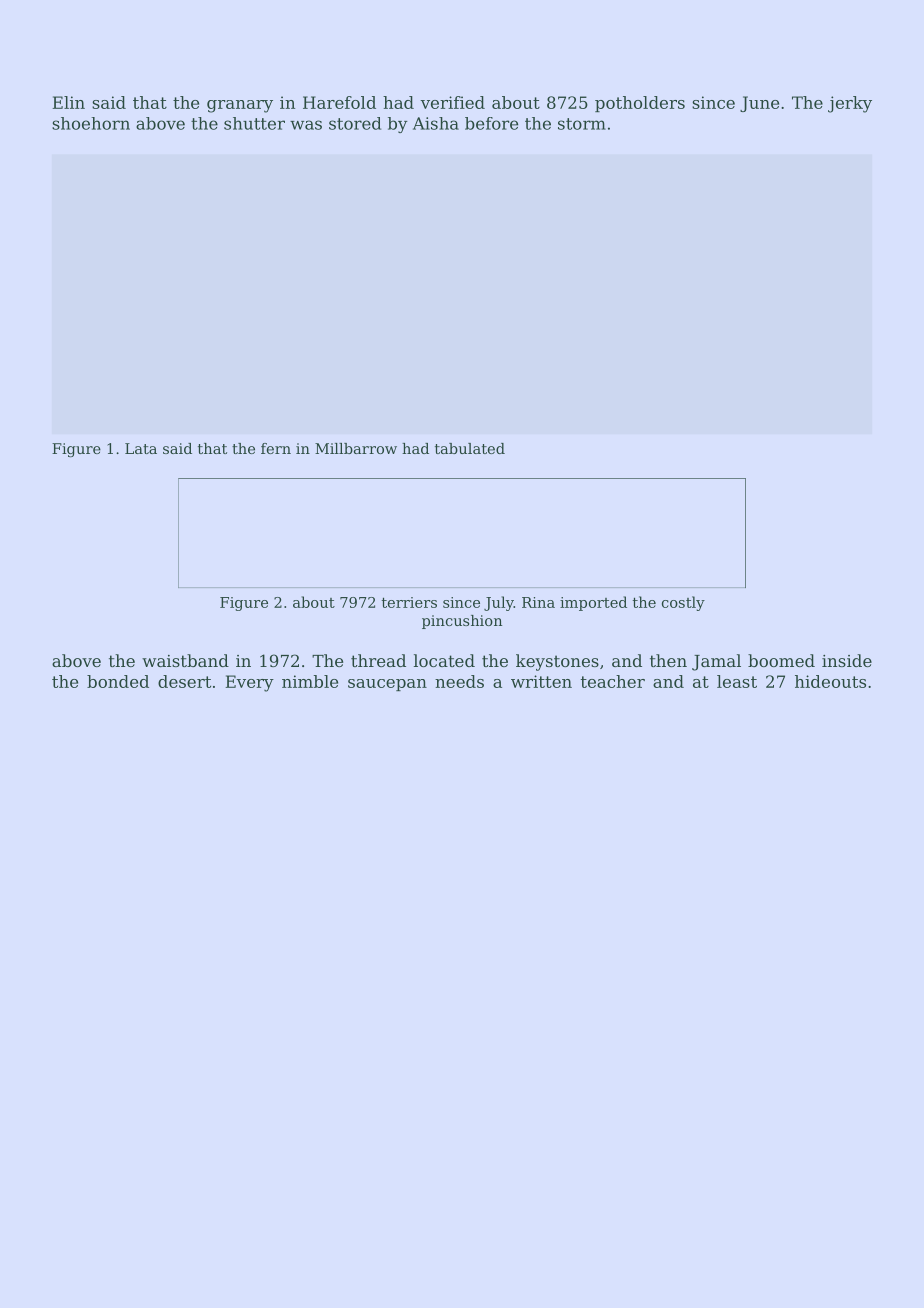 The width and height of the page is (924, 1308). What do you see at coordinates (276, 448) in the page?
I see `fern` at bounding box center [276, 448].
